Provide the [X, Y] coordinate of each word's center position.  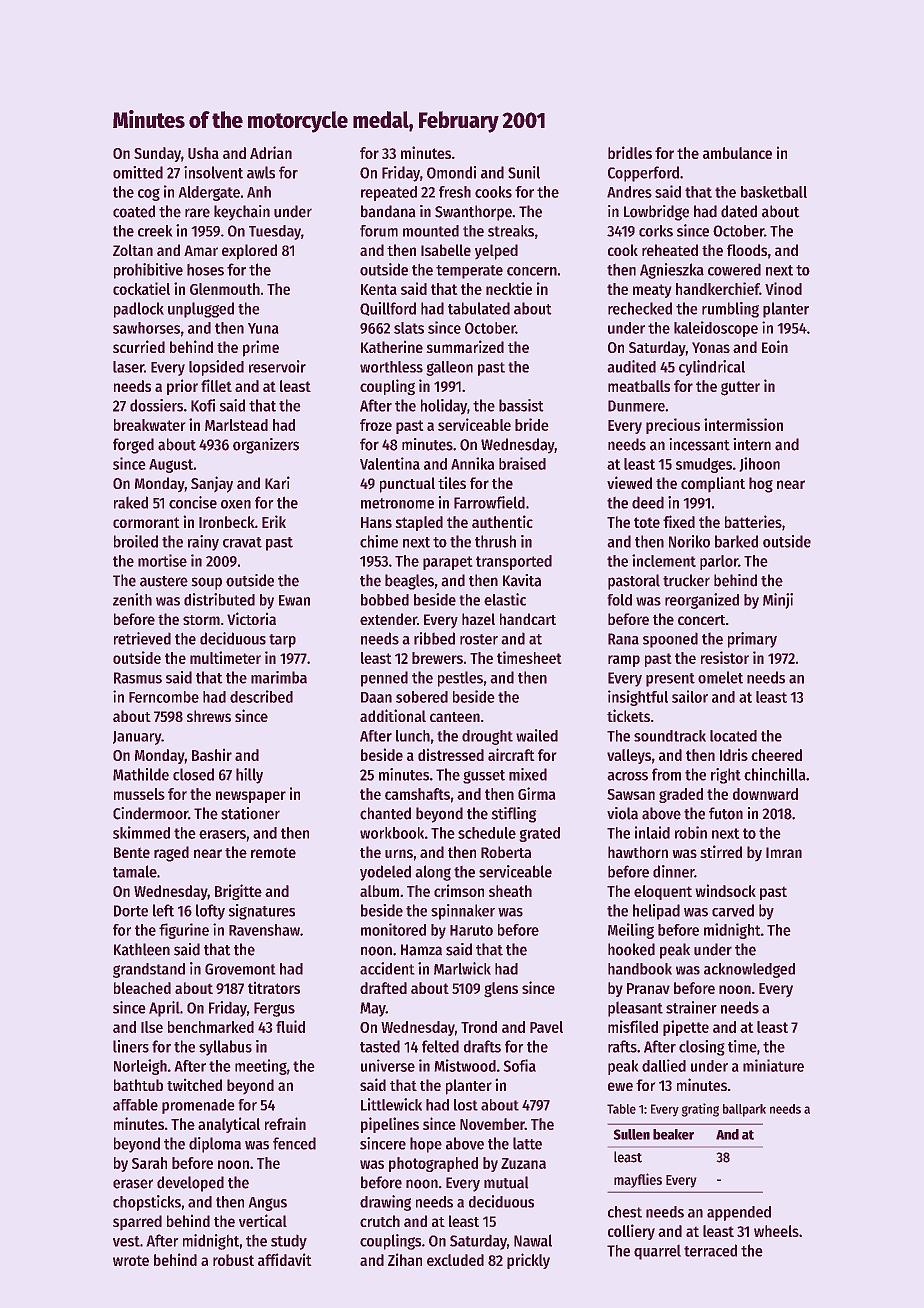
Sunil [524, 172]
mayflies [638, 1180]
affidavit [285, 1259]
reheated [670, 250]
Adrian [271, 152]
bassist [521, 405]
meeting [261, 1067]
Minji [778, 601]
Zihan [405, 1259]
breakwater [150, 425]
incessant [699, 444]
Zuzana [523, 1163]
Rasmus [138, 678]
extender [388, 619]
